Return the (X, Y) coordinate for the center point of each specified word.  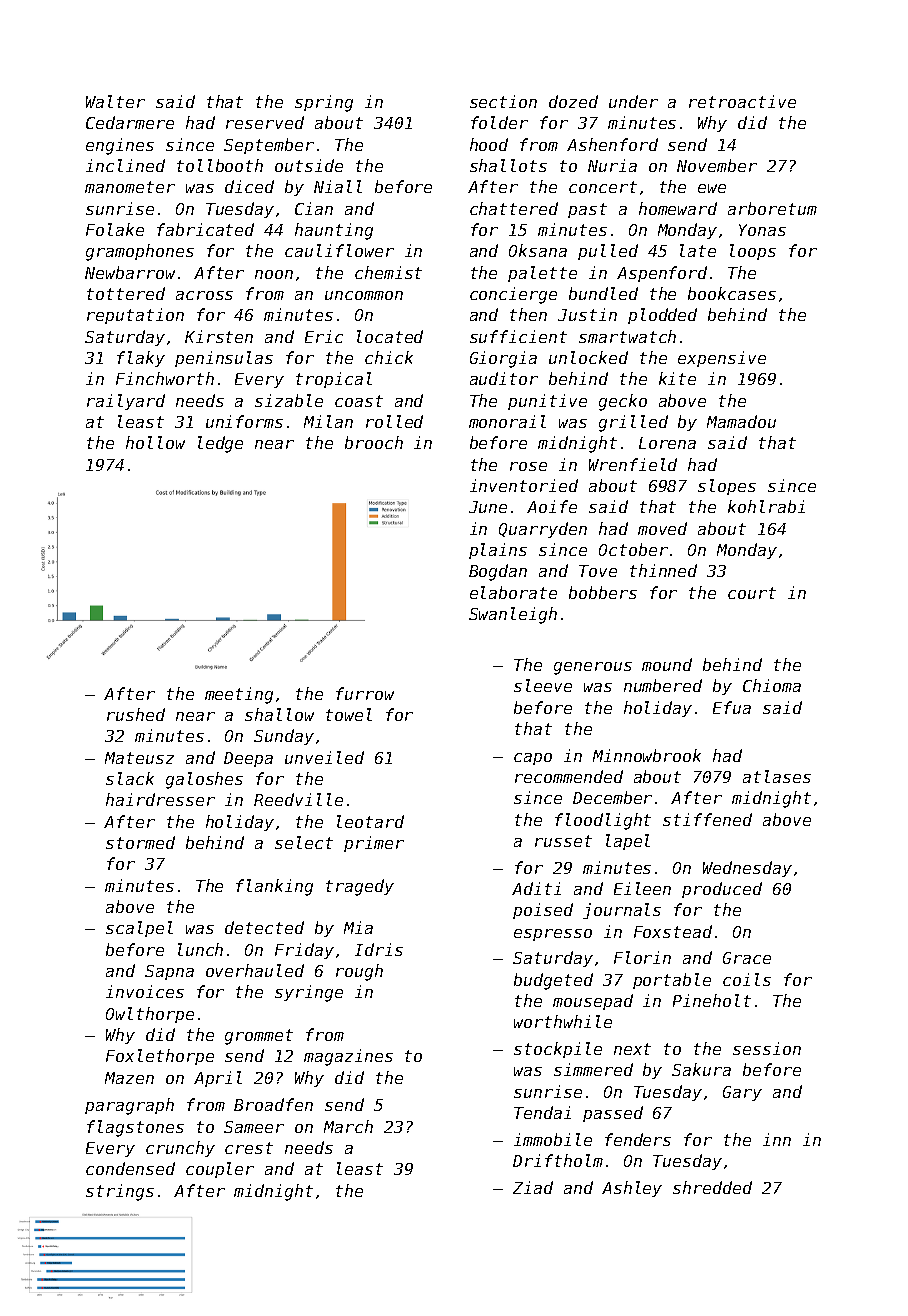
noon (274, 274)
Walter (115, 101)
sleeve (543, 685)
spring (324, 103)
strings (120, 1192)
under (633, 101)
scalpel (139, 929)
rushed (136, 714)
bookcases (732, 293)
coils (747, 979)
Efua (732, 707)
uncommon (364, 295)
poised (543, 911)
